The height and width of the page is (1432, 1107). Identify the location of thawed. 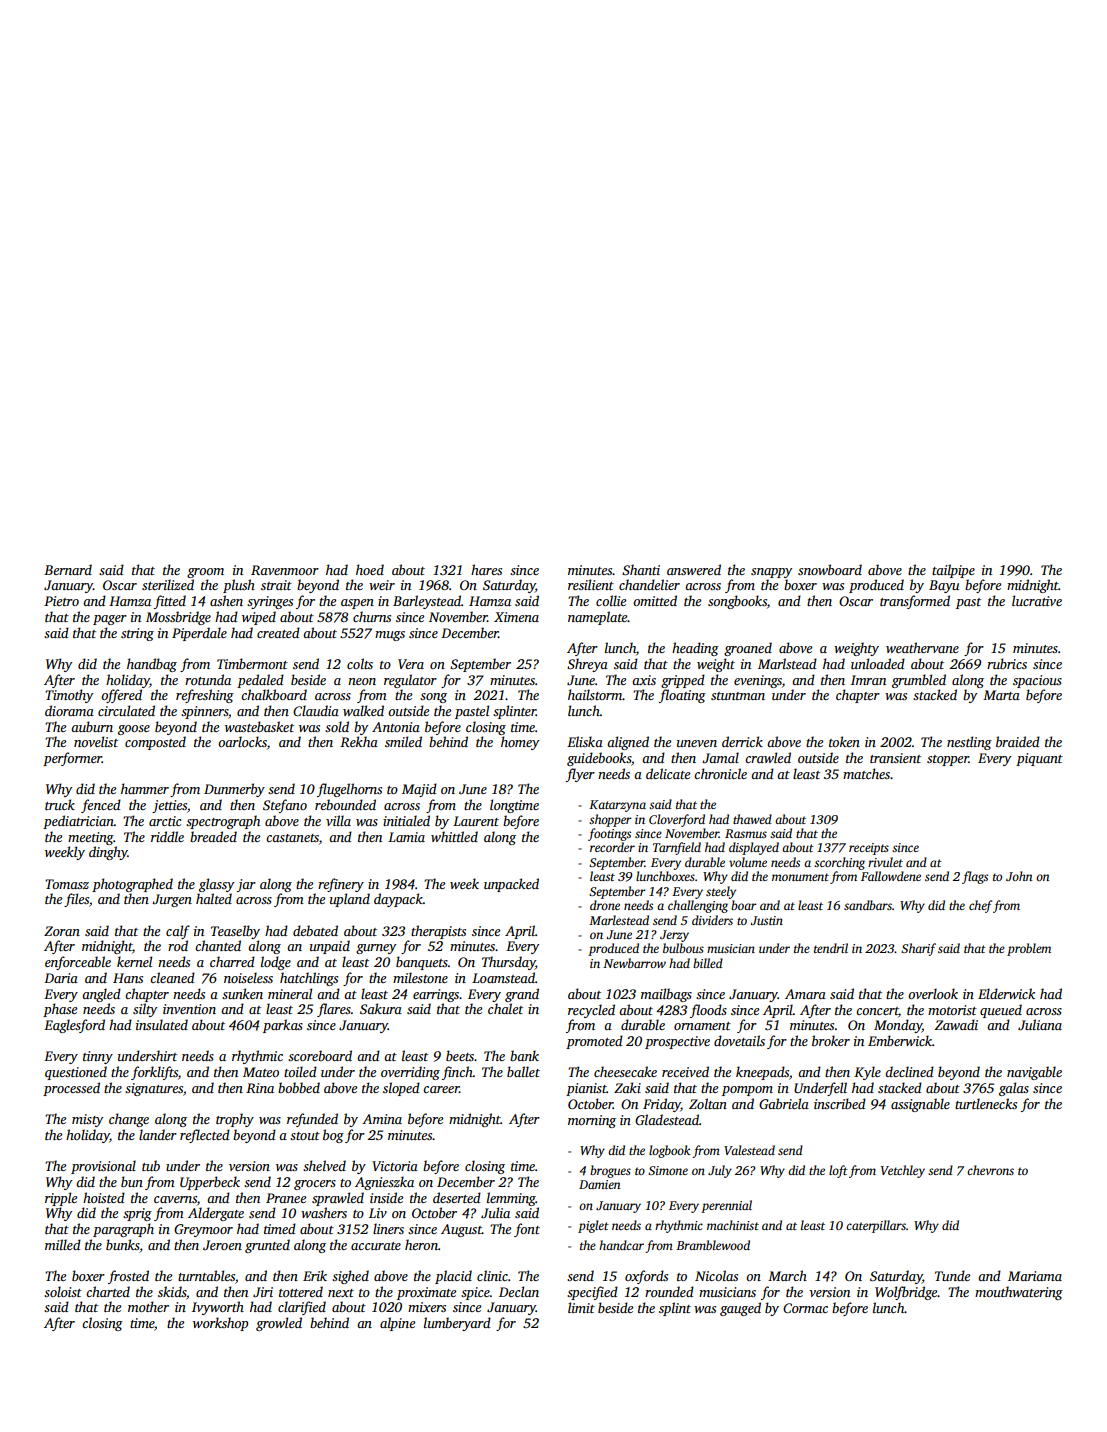
(752, 819).
